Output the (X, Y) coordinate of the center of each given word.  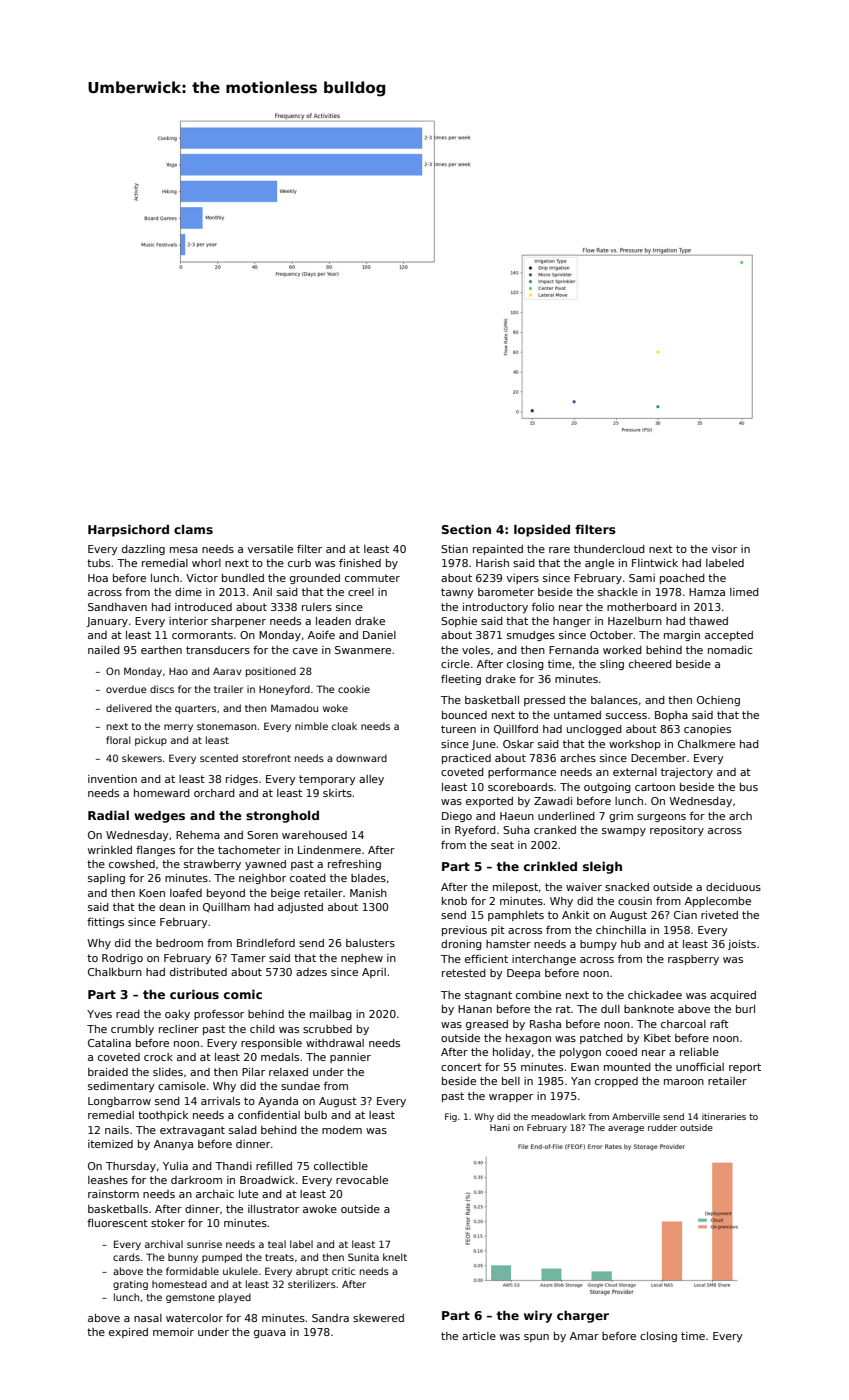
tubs (98, 563)
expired (128, 1333)
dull (610, 1009)
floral (118, 740)
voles (476, 650)
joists (742, 945)
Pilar (253, 1072)
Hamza (707, 592)
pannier (350, 1058)
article (479, 1336)
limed (744, 592)
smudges (531, 636)
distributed (198, 972)
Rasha (545, 1024)
